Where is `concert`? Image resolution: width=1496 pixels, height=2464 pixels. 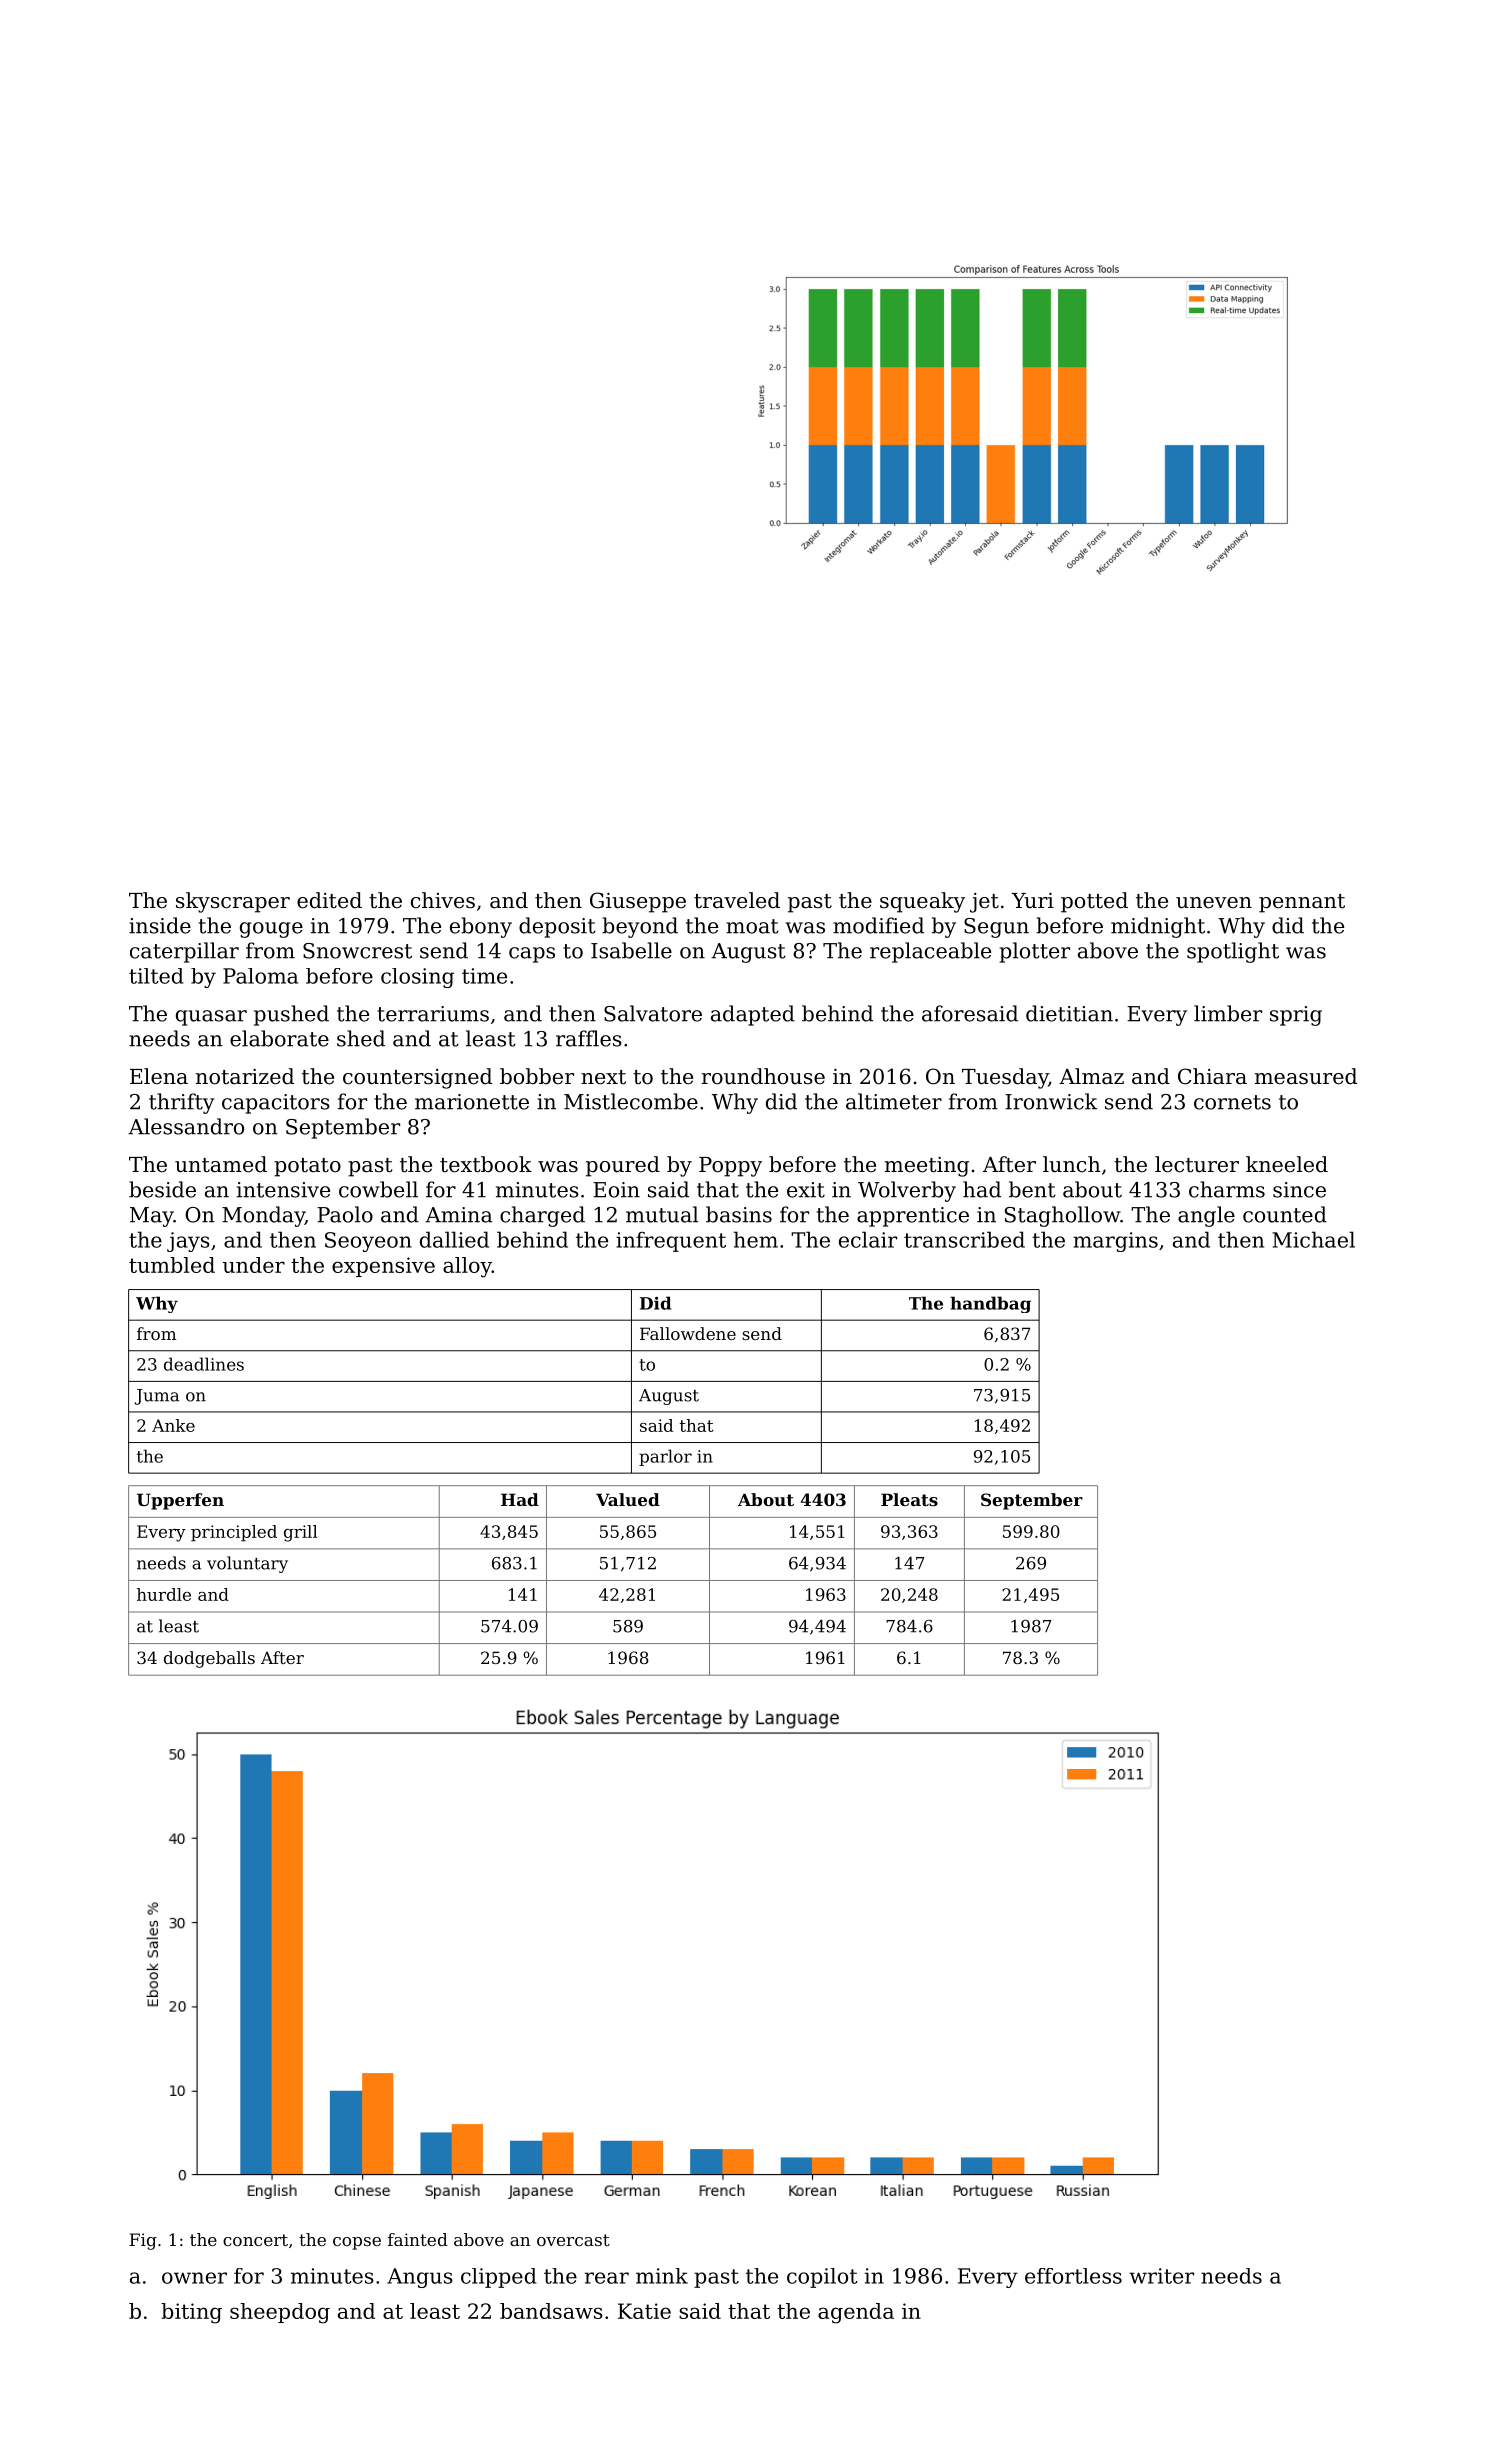
concert is located at coordinates (255, 2240).
